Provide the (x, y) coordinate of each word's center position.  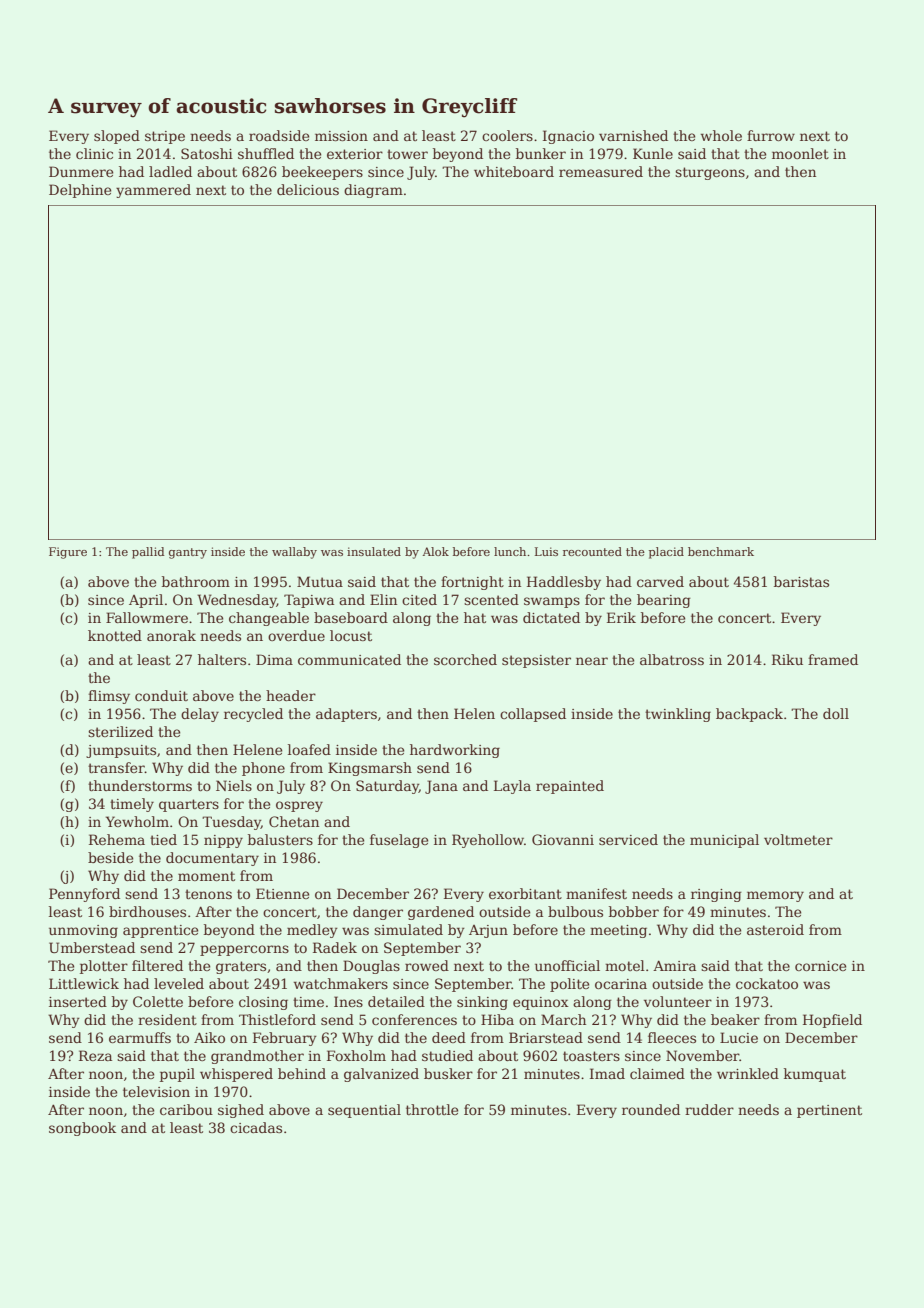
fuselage (399, 841)
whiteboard (514, 171)
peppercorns (244, 950)
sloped (117, 137)
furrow (771, 135)
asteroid (775, 929)
